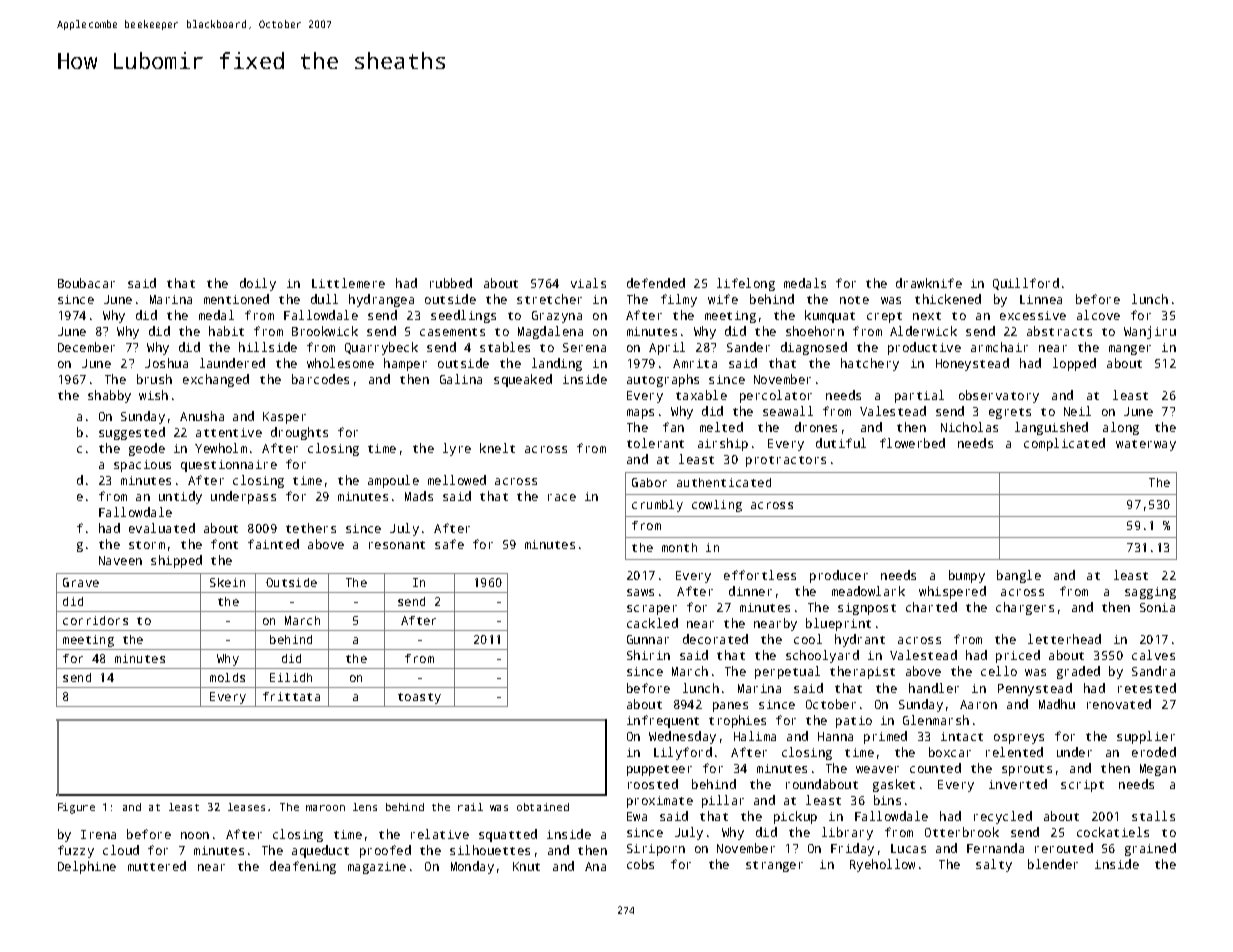  Describe the element at coordinates (1098, 315) in the screenshot. I see `alcove` at that location.
